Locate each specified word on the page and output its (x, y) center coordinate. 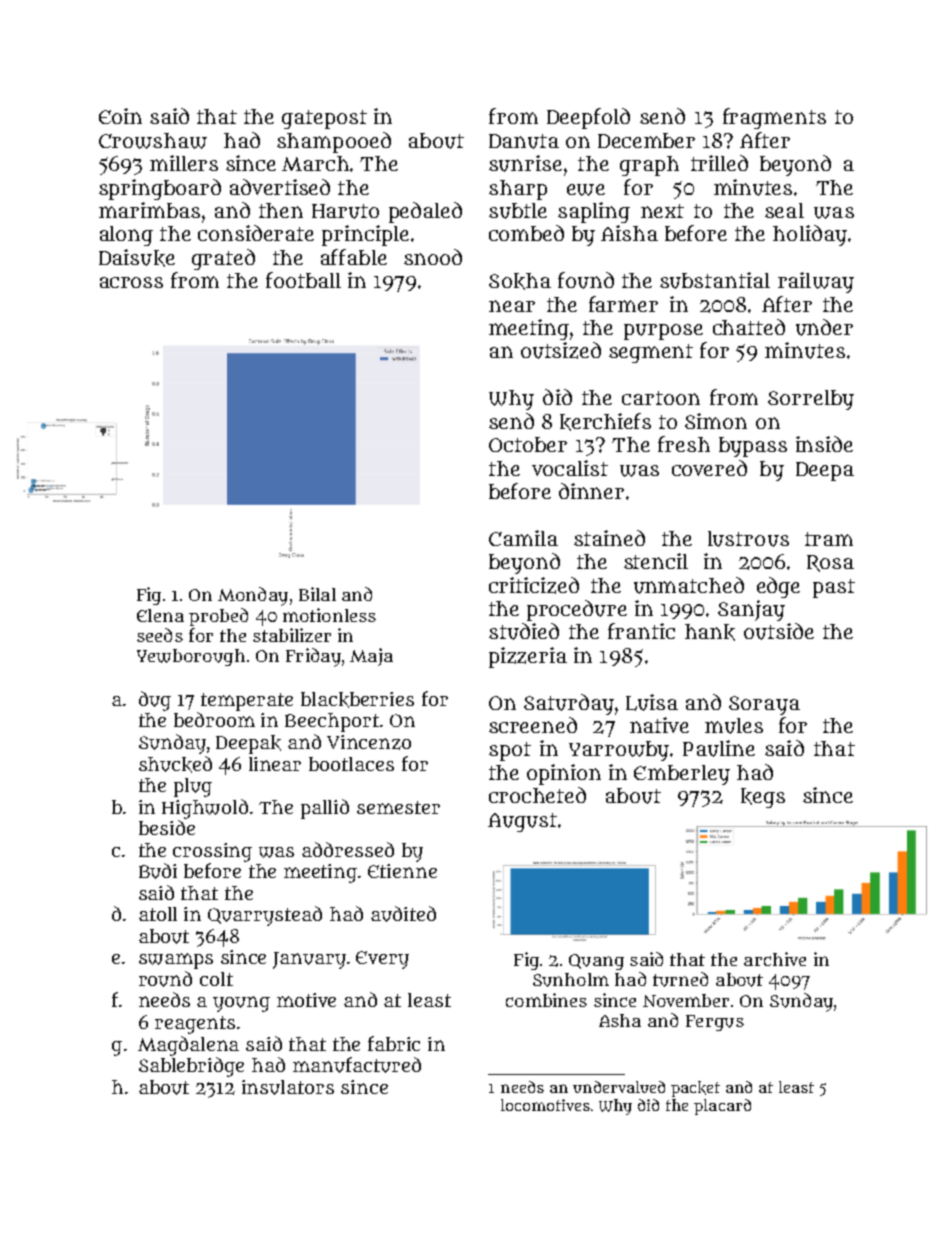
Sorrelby (811, 400)
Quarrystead (265, 916)
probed (218, 617)
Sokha (520, 281)
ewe (586, 190)
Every (382, 960)
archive (775, 959)
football (303, 280)
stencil (656, 561)
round (165, 979)
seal (784, 210)
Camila (523, 538)
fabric (394, 1043)
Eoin (120, 116)
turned (680, 979)
